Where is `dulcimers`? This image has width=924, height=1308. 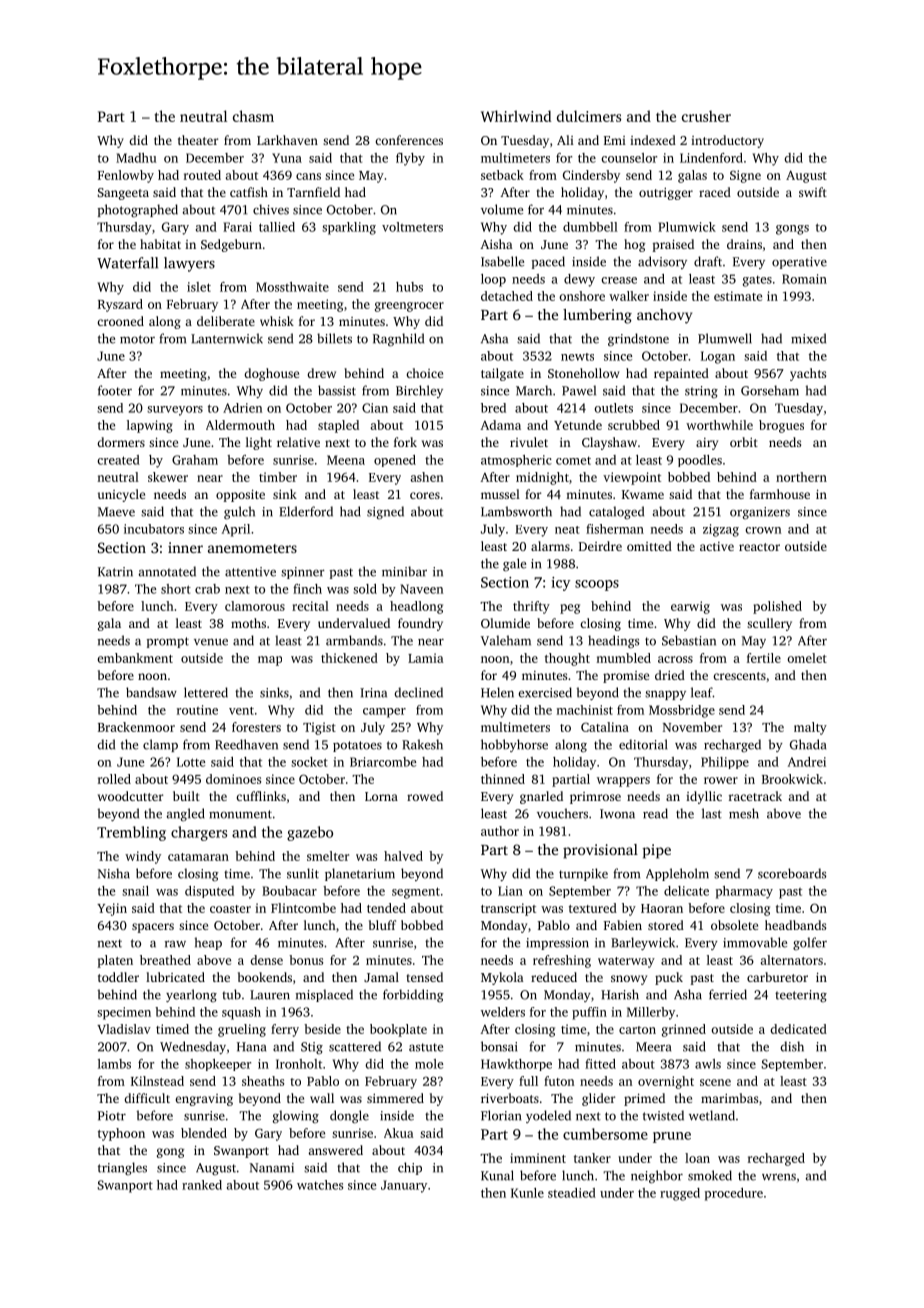
dulcimers is located at coordinates (589, 116).
